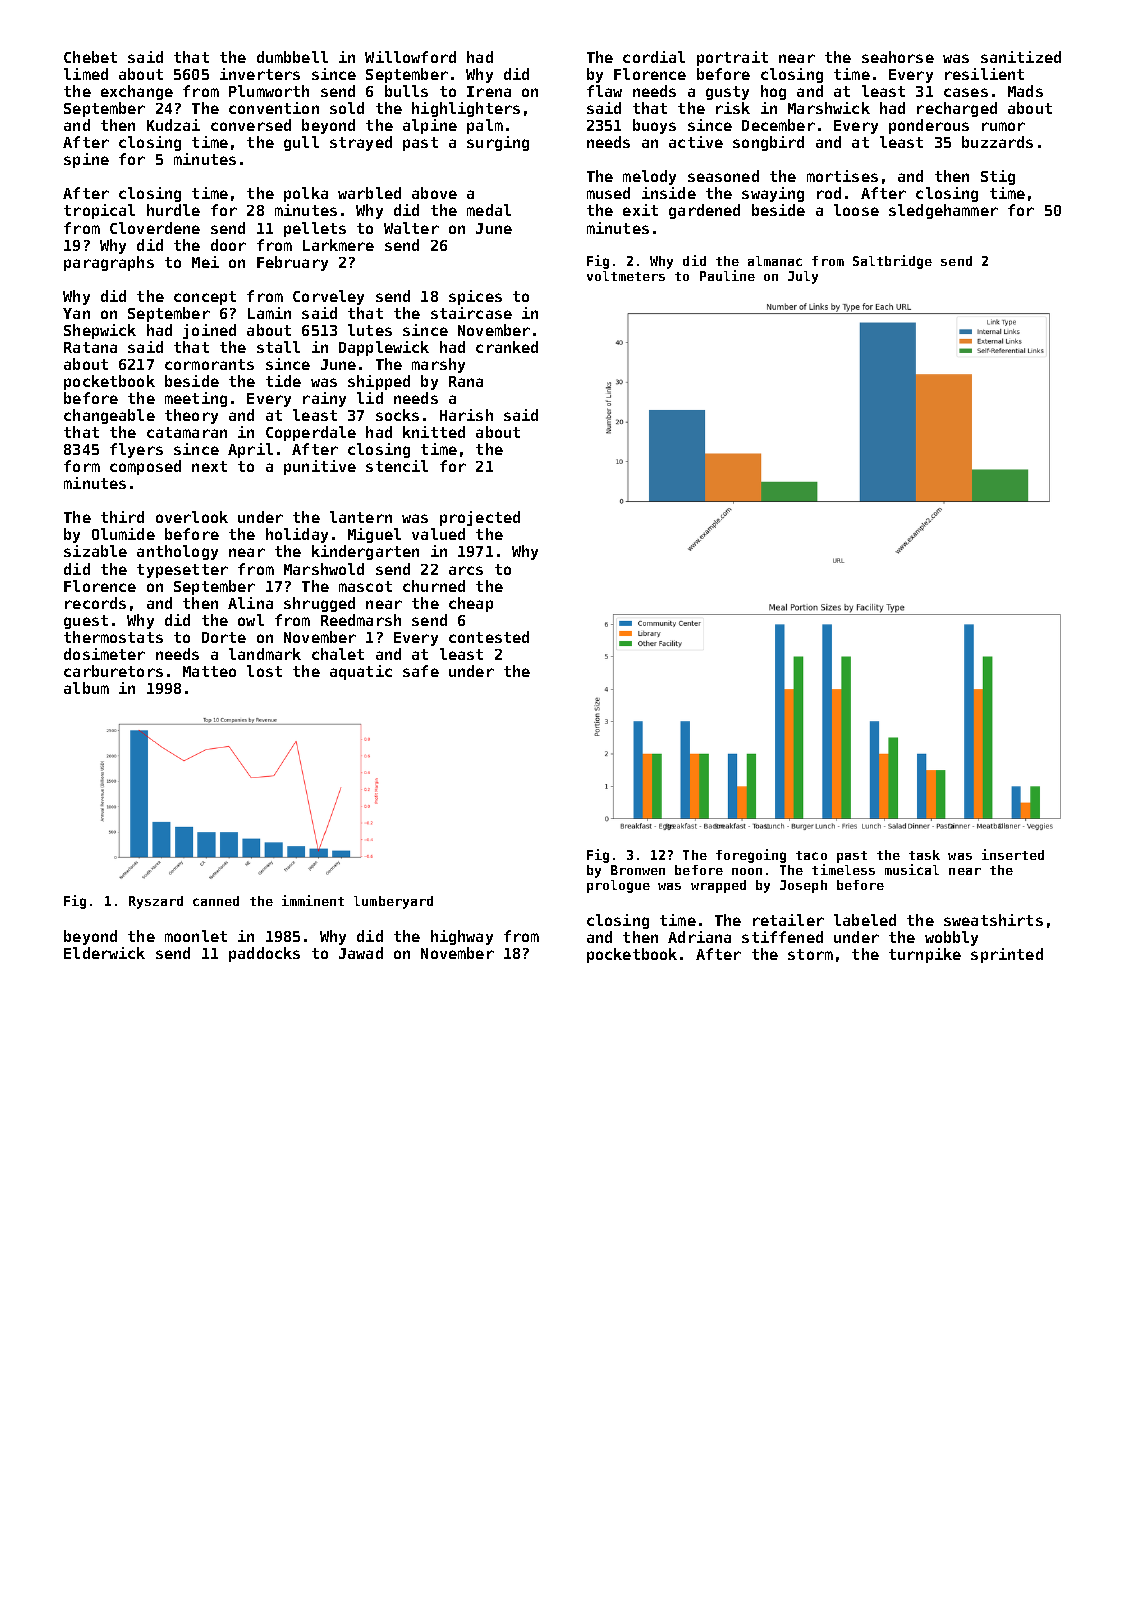  Describe the element at coordinates (924, 855) in the screenshot. I see `task` at that location.
